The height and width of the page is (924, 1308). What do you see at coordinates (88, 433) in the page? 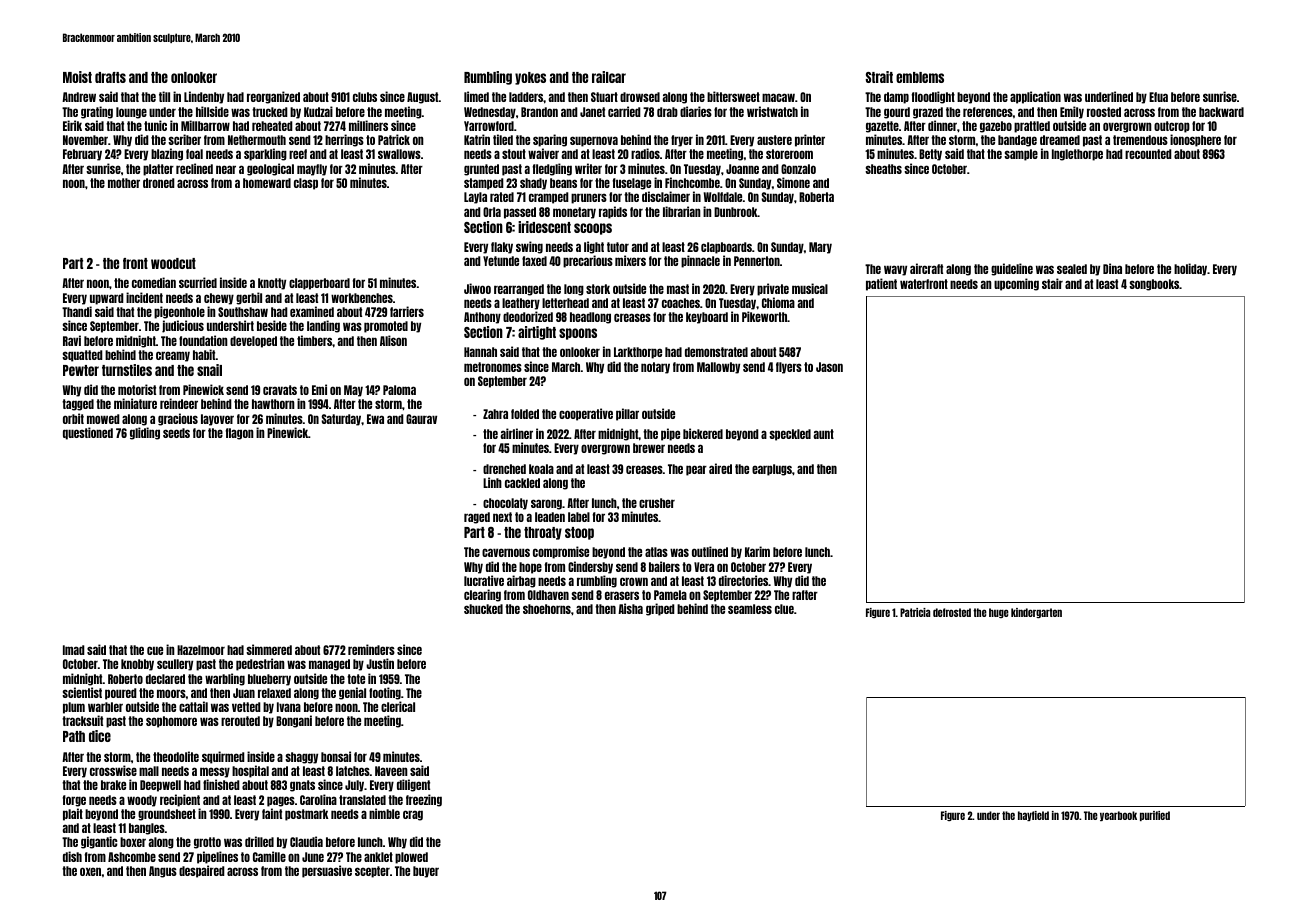
I see `questioned` at bounding box center [88, 433].
